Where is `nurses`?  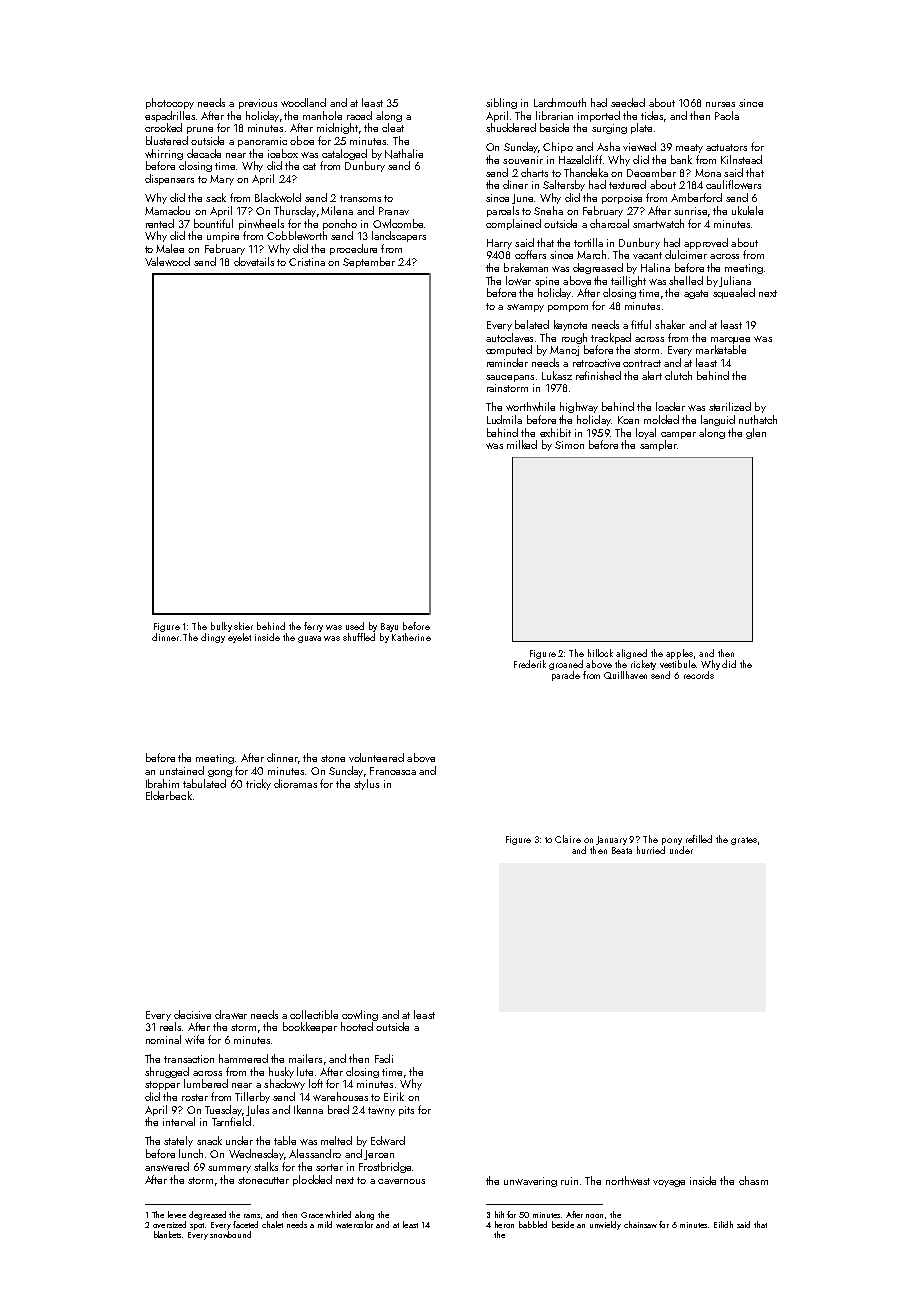 nurses is located at coordinates (720, 104).
